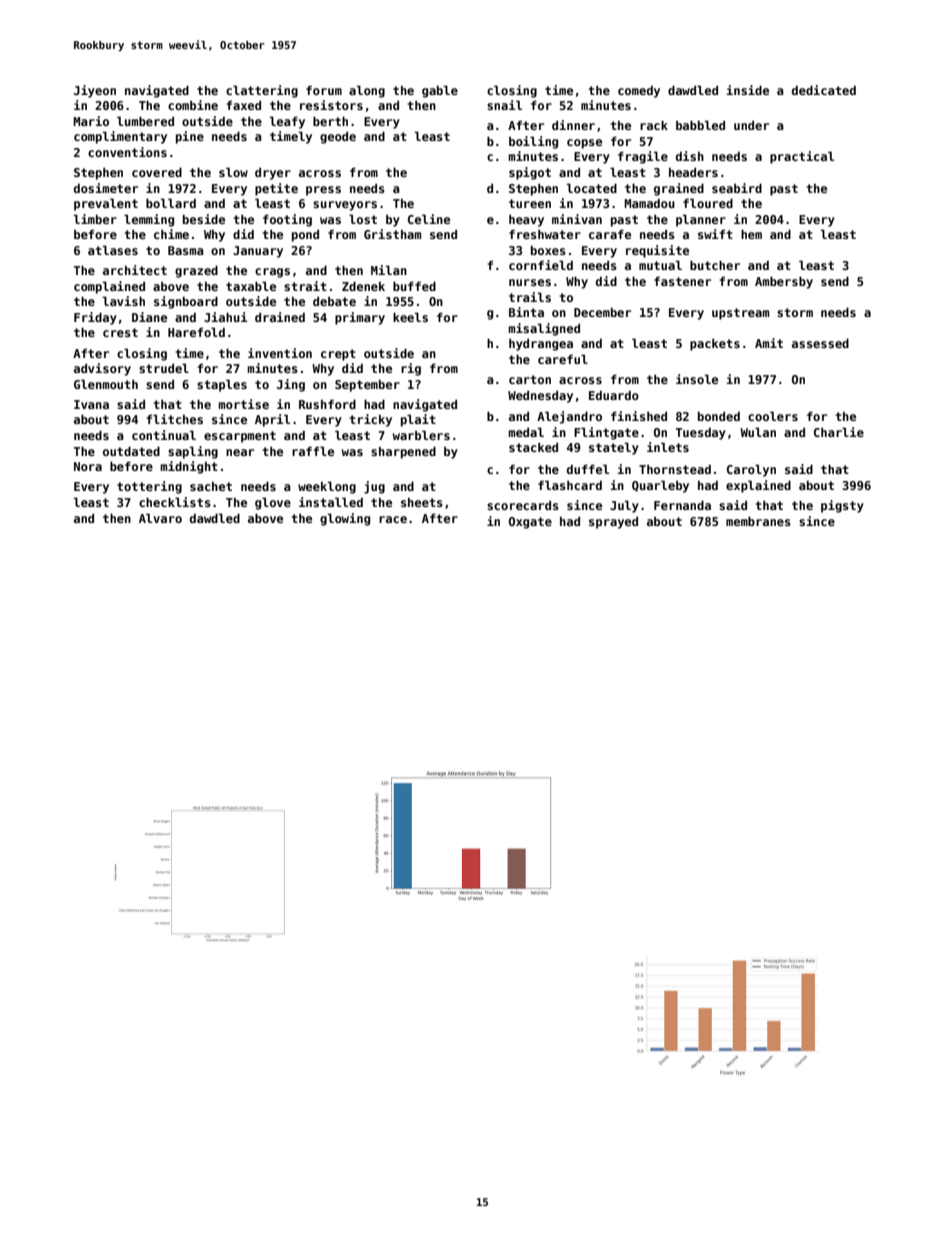 This page has width=952, height=1233. Describe the element at coordinates (392, 234) in the page. I see `Gristham` at that location.
